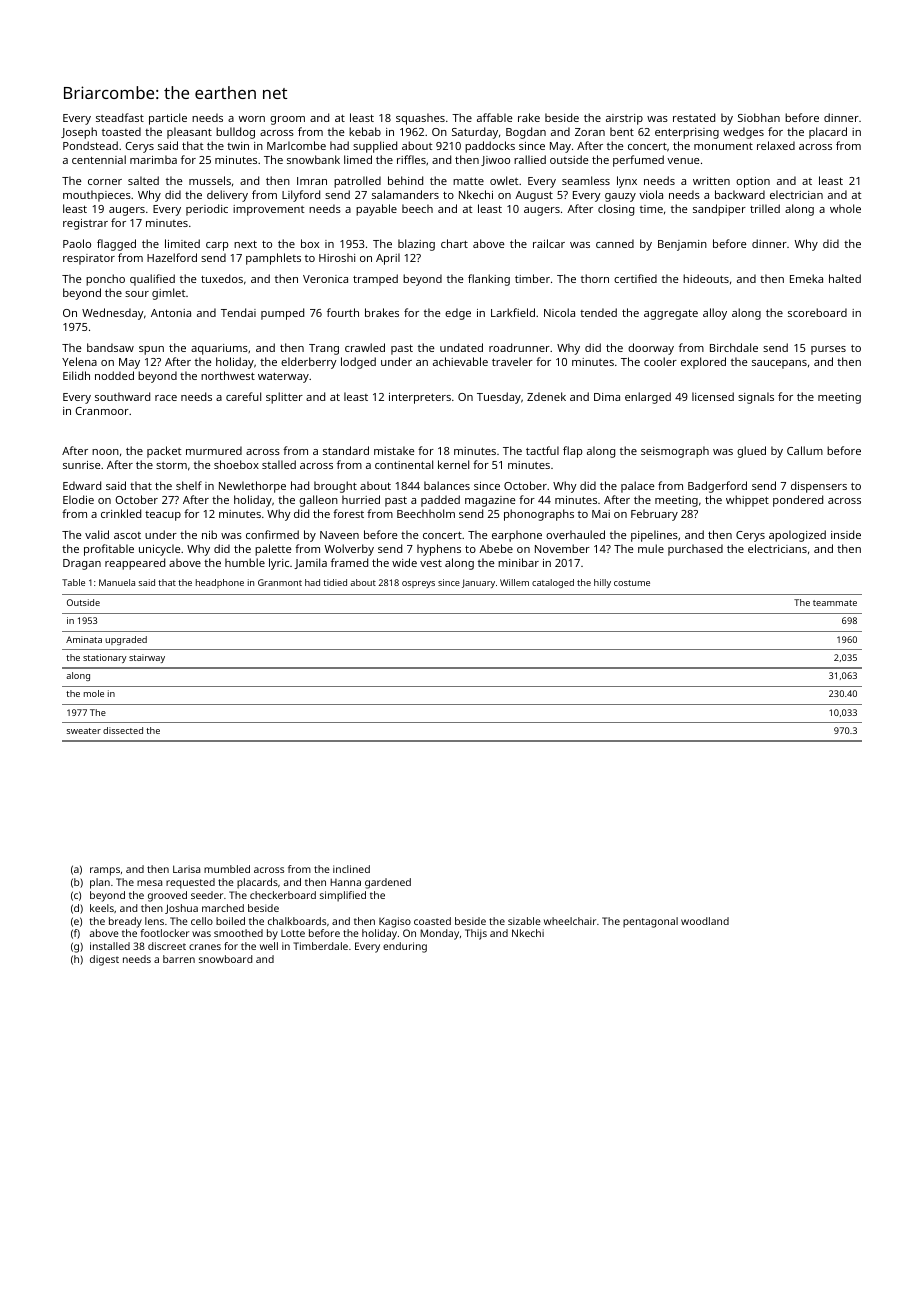 Image resolution: width=924 pixels, height=1308 pixels. What do you see at coordinates (806, 278) in the screenshot?
I see `Emeka` at bounding box center [806, 278].
